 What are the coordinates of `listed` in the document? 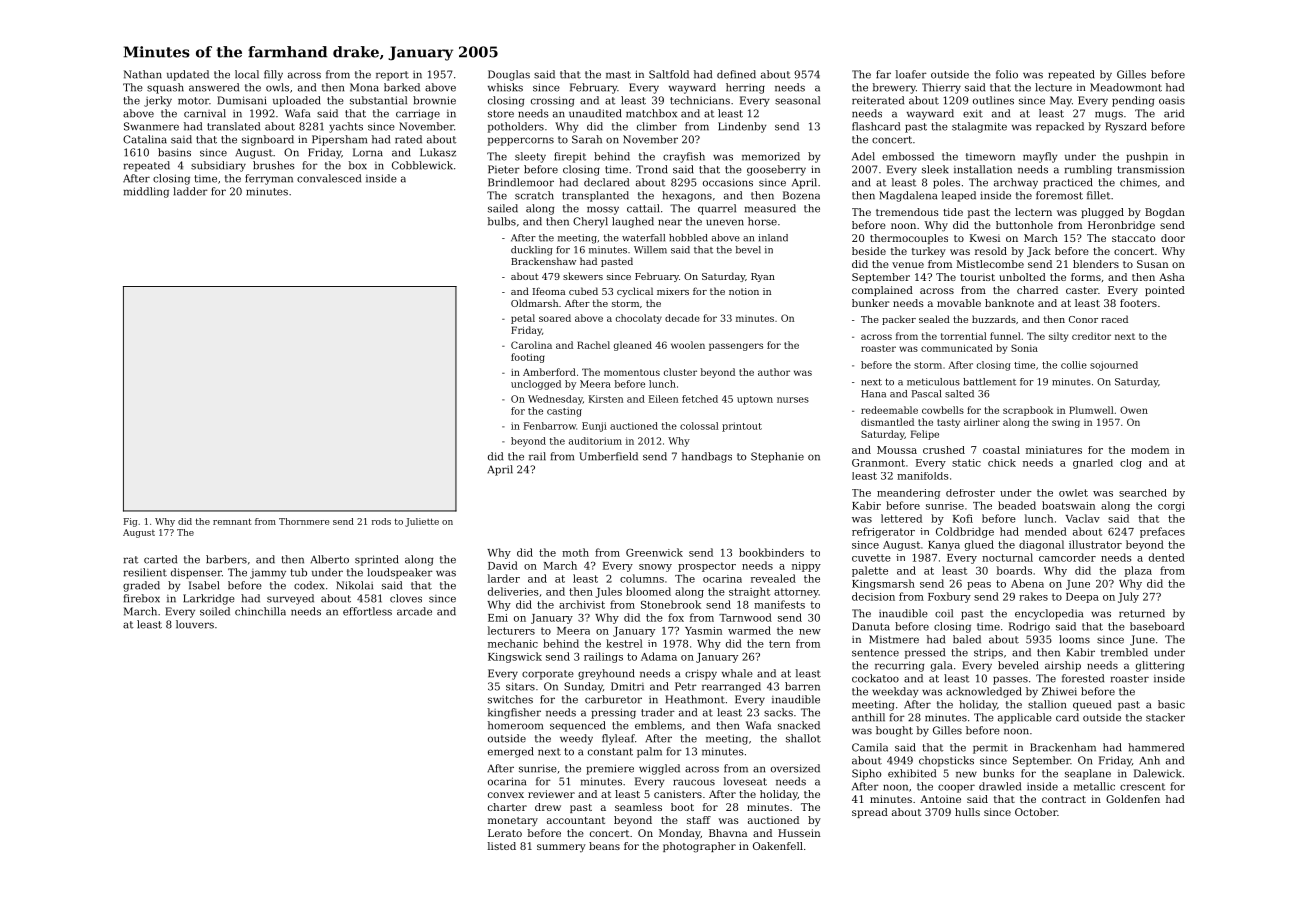 It's located at (502, 846).
